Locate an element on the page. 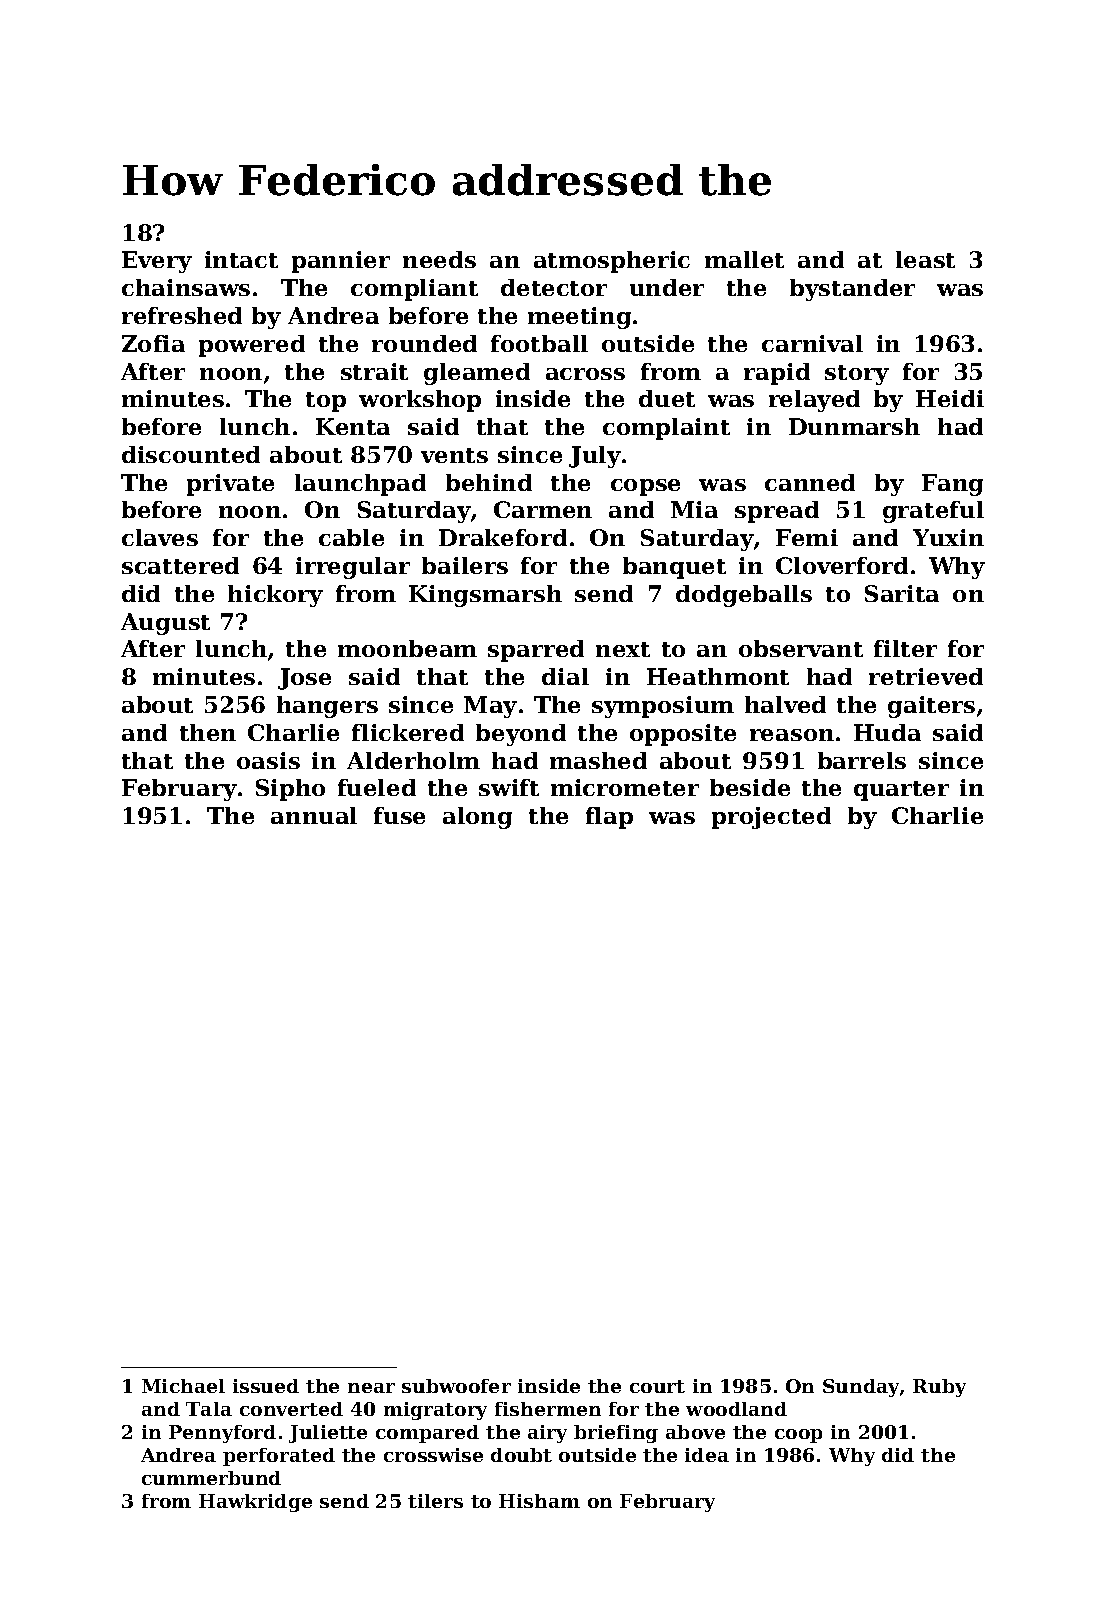 Image resolution: width=1106 pixels, height=1602 pixels. coop is located at coordinates (798, 1436).
